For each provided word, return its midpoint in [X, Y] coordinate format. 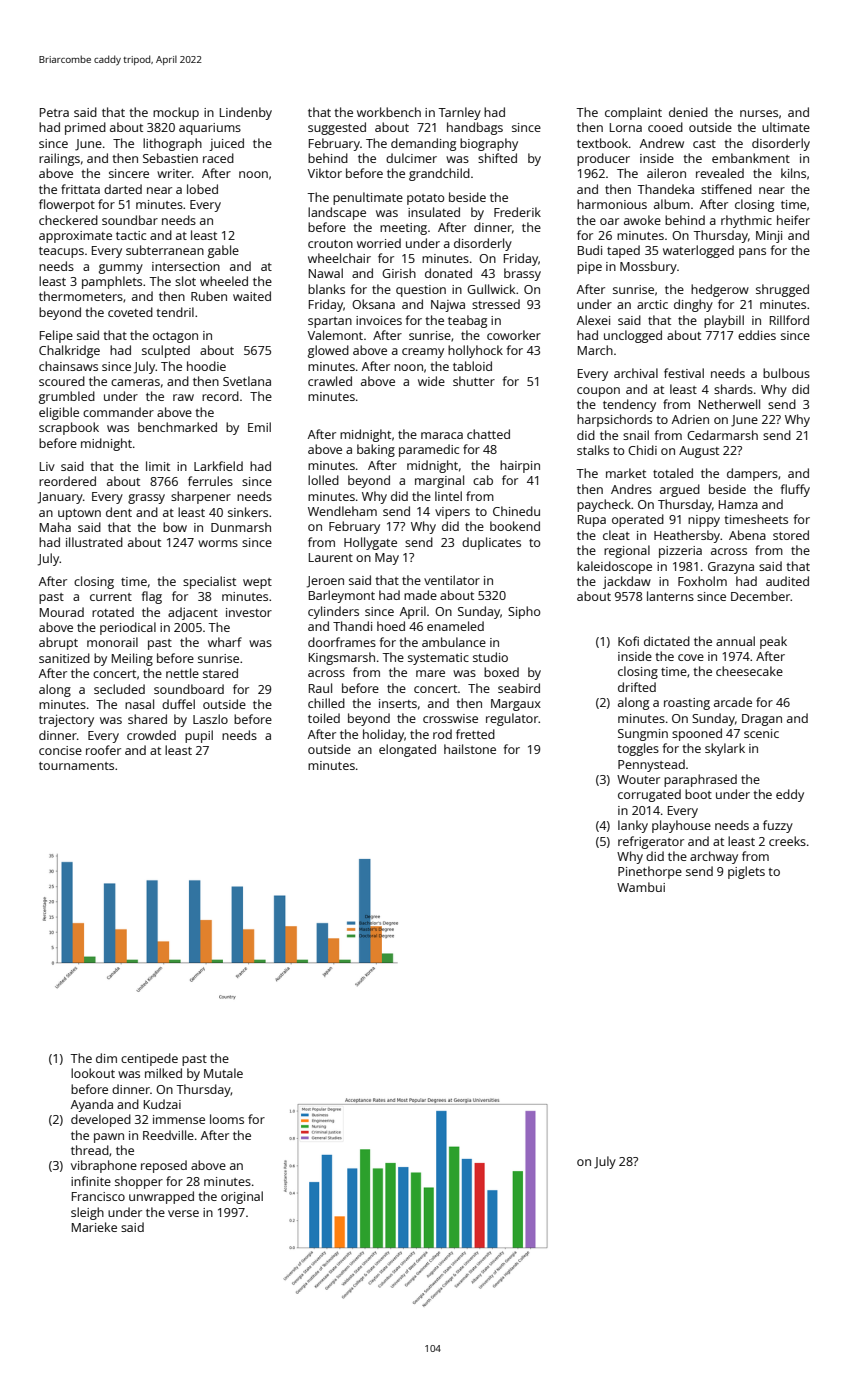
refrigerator [651, 842]
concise [60, 750]
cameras [135, 382]
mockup [176, 113]
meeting [403, 229]
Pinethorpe [650, 872]
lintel [448, 496]
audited [787, 581]
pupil [199, 736]
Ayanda [92, 1105]
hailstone [470, 749]
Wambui [641, 887]
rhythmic [746, 221]
